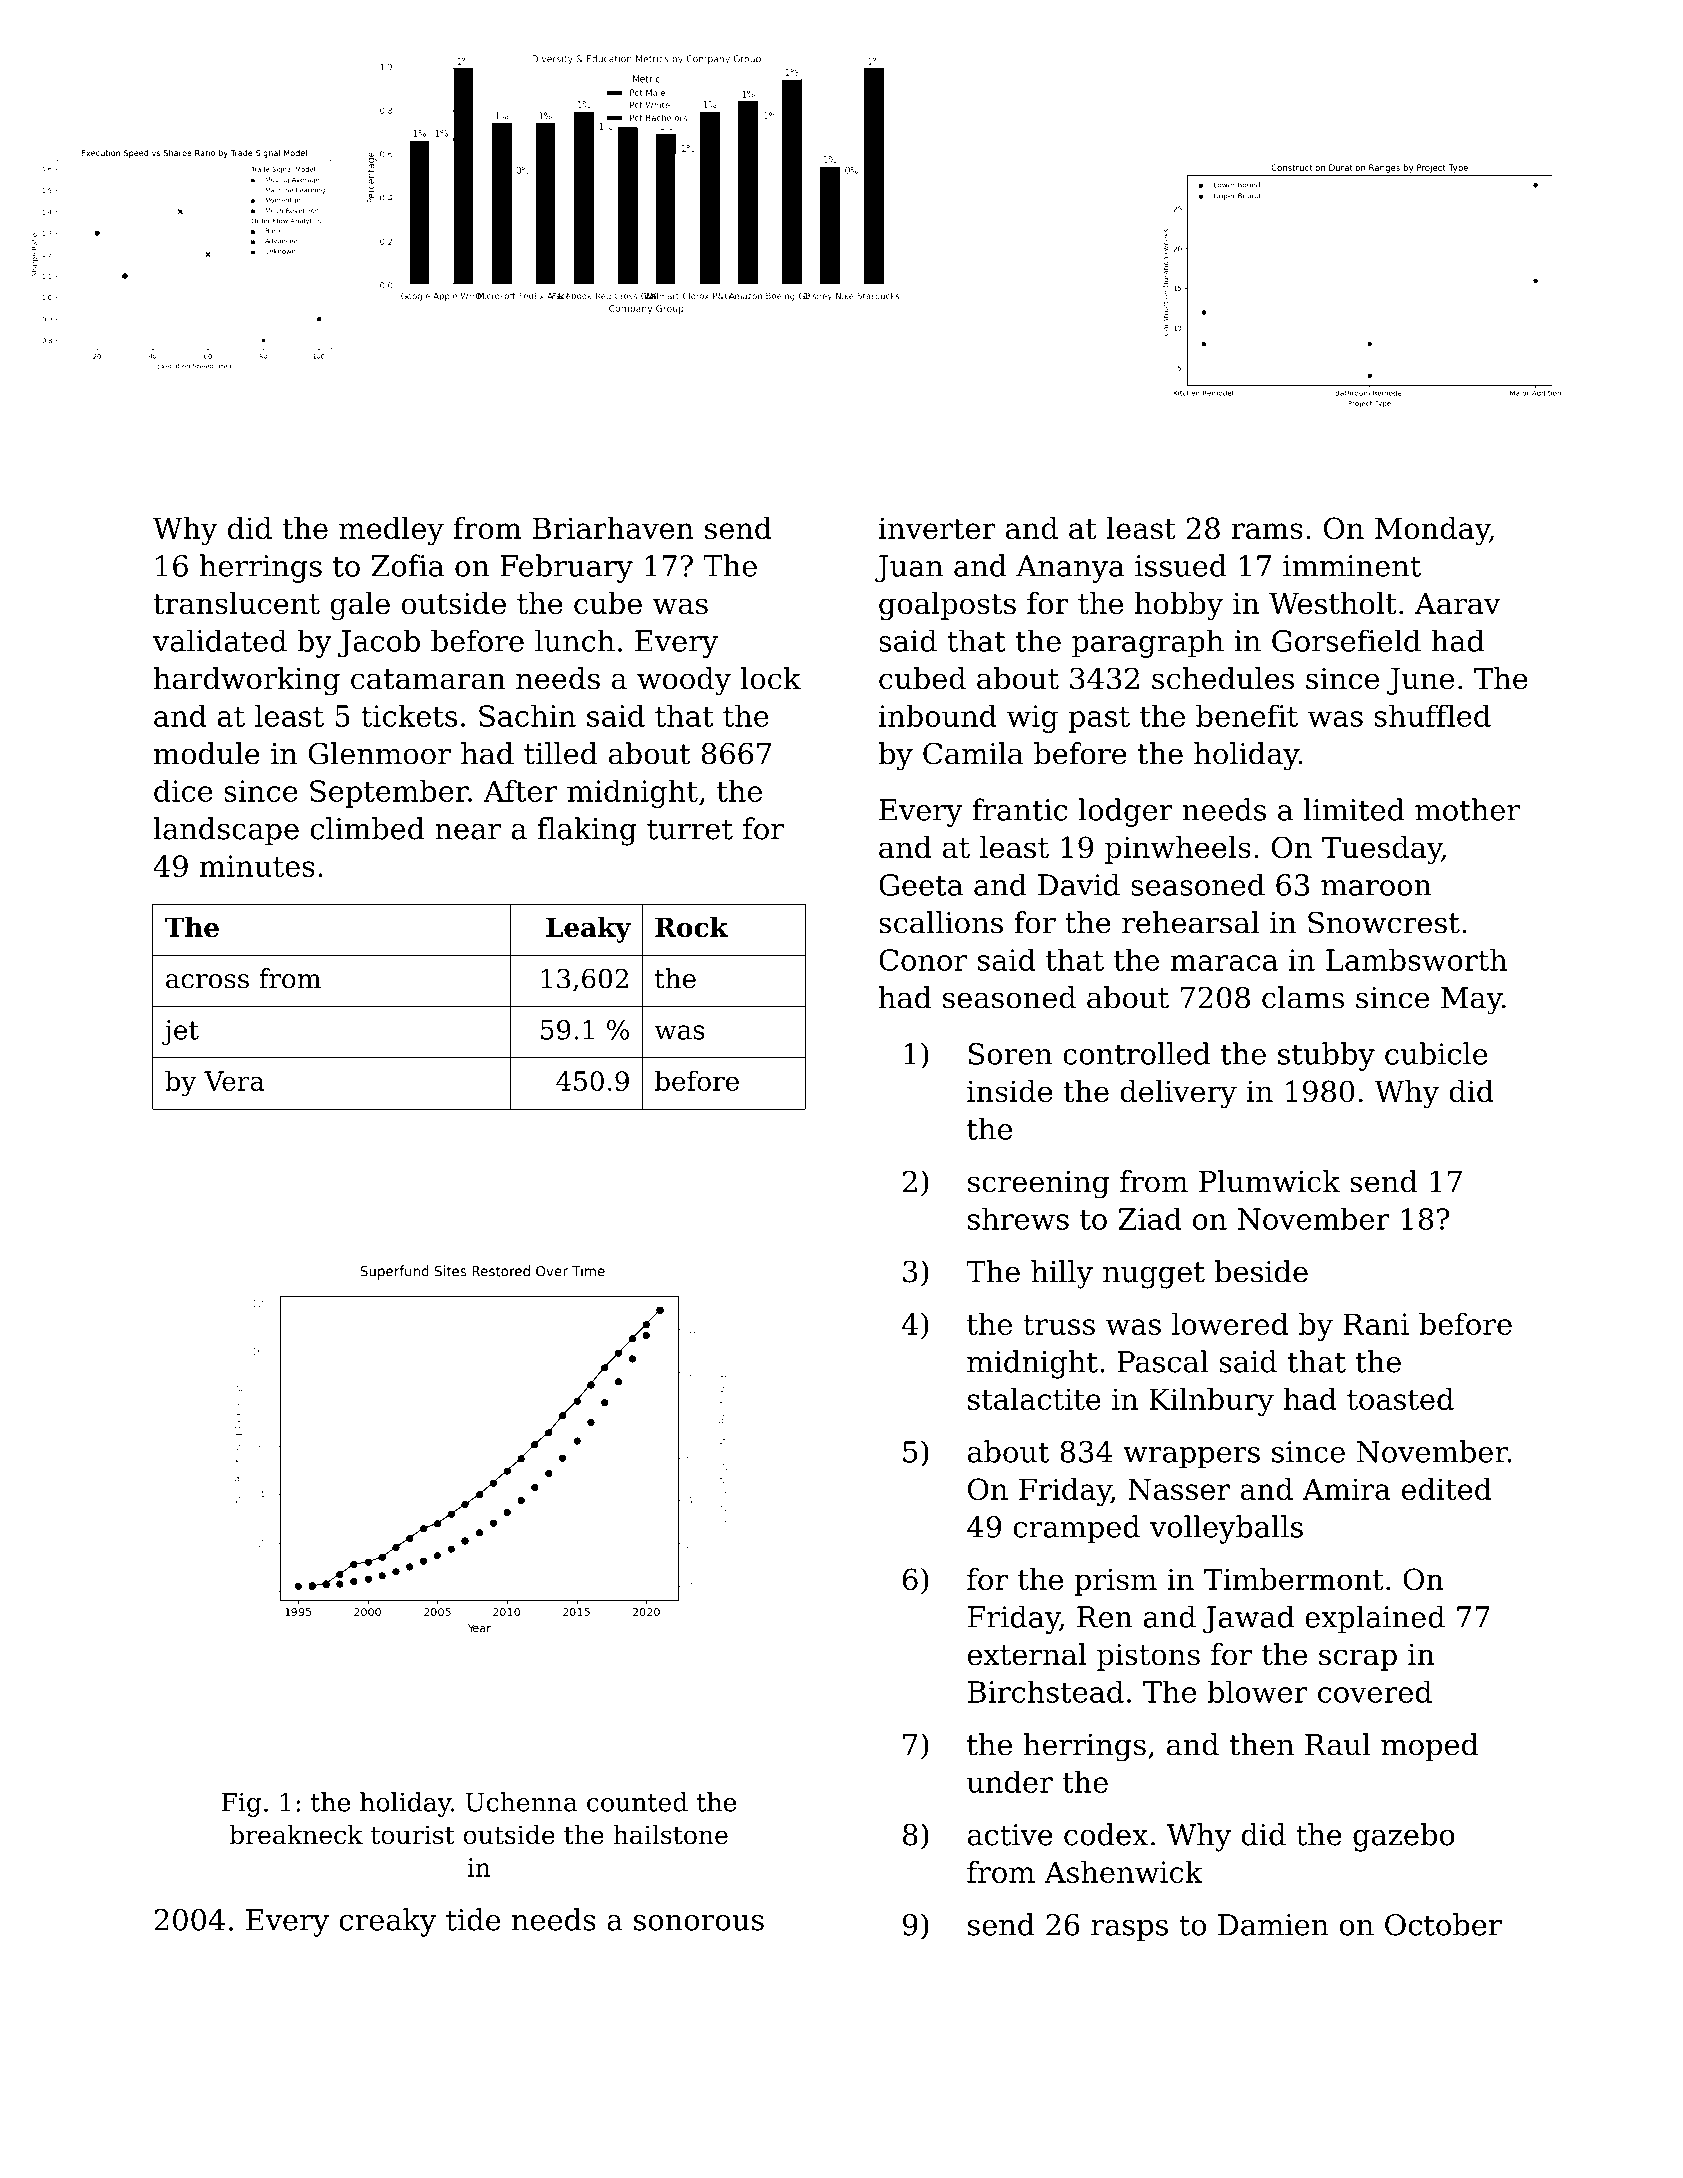 The image size is (1683, 2178). What do you see at coordinates (1059, 1325) in the screenshot?
I see `truss` at bounding box center [1059, 1325].
